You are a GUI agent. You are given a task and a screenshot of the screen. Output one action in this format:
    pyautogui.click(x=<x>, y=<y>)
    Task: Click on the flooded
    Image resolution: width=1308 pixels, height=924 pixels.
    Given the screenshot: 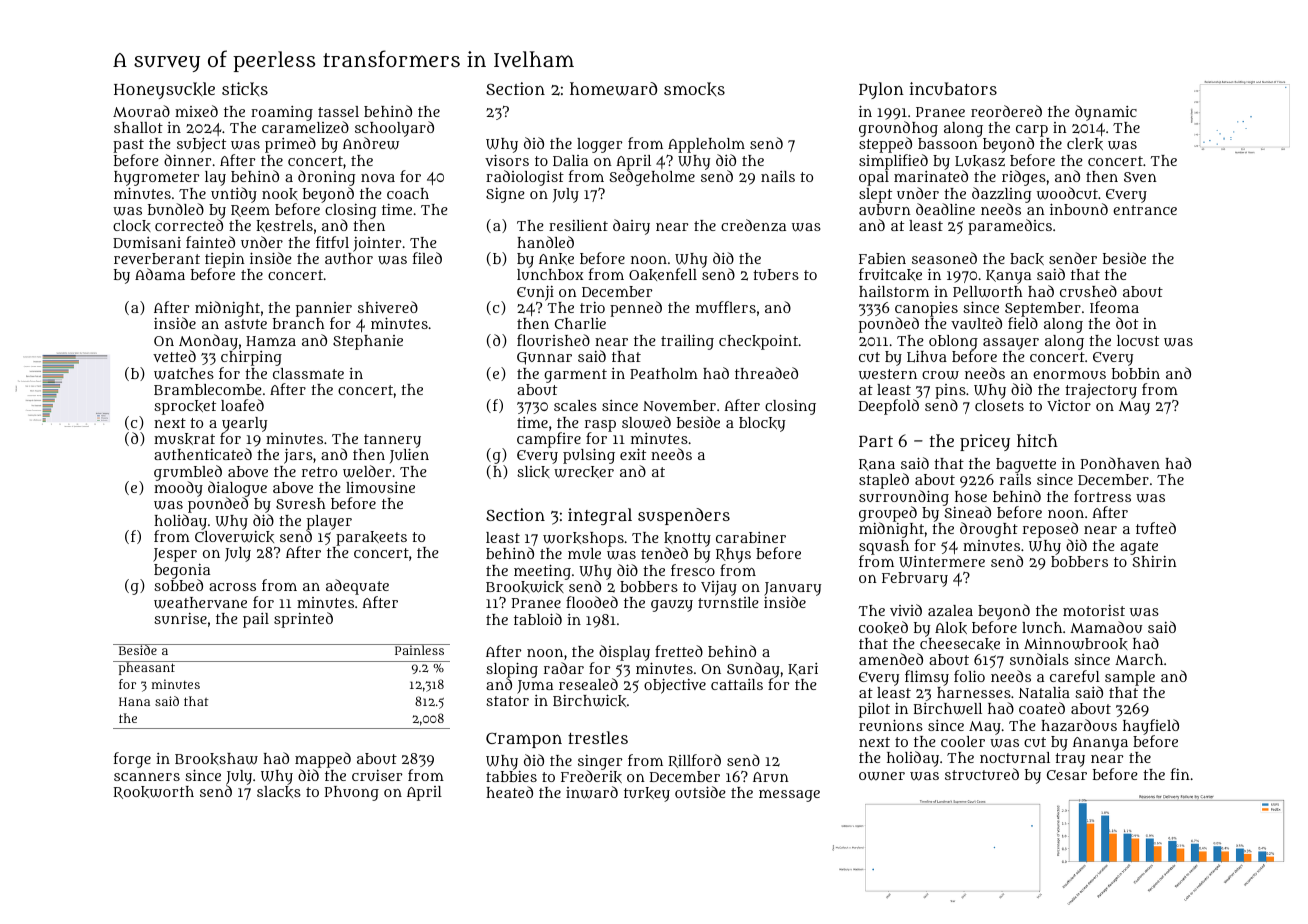 What is the action you would take?
    pyautogui.click(x=592, y=602)
